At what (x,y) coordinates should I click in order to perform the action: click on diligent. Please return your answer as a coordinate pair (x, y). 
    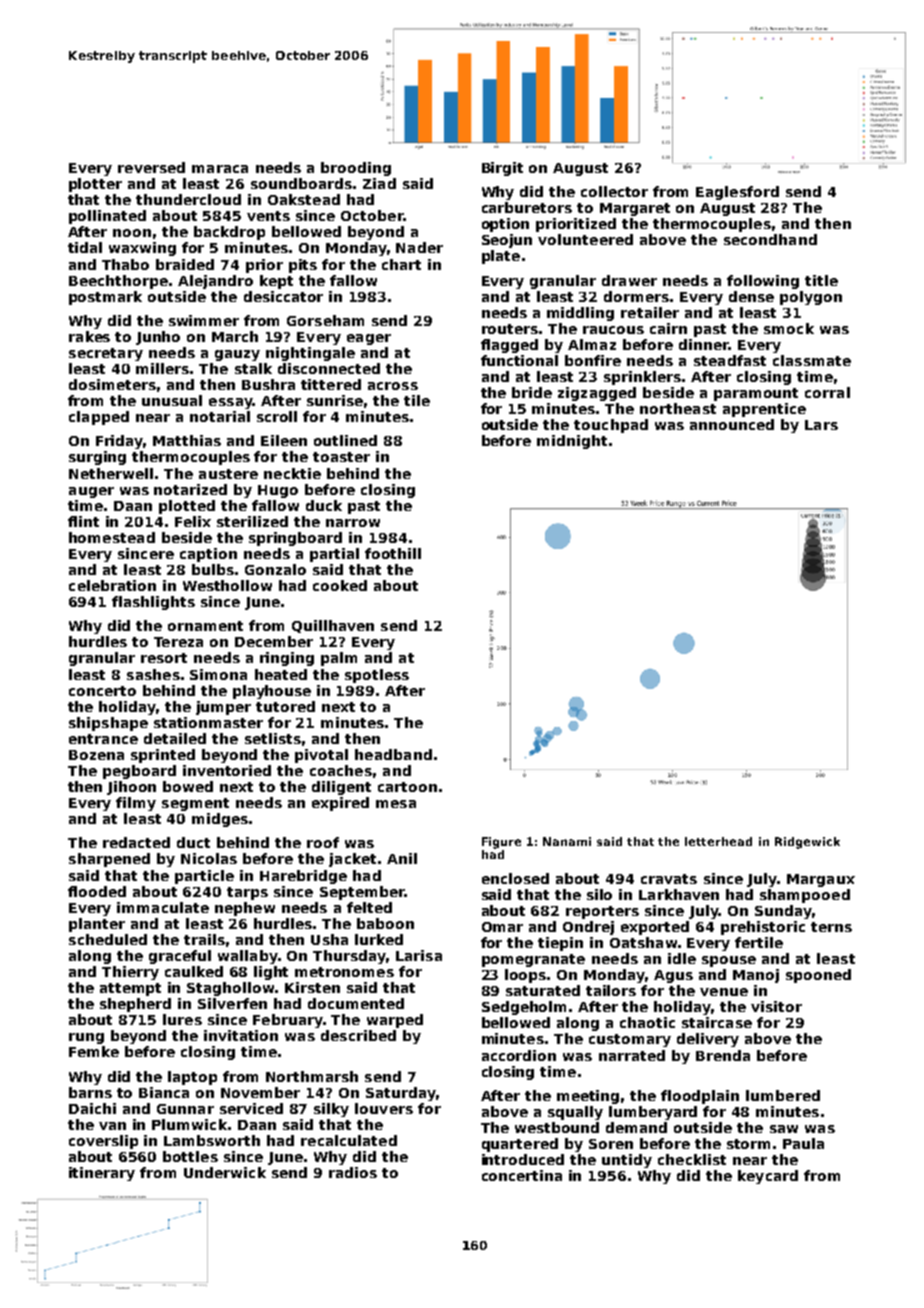
    Looking at the image, I should click on (341, 788).
